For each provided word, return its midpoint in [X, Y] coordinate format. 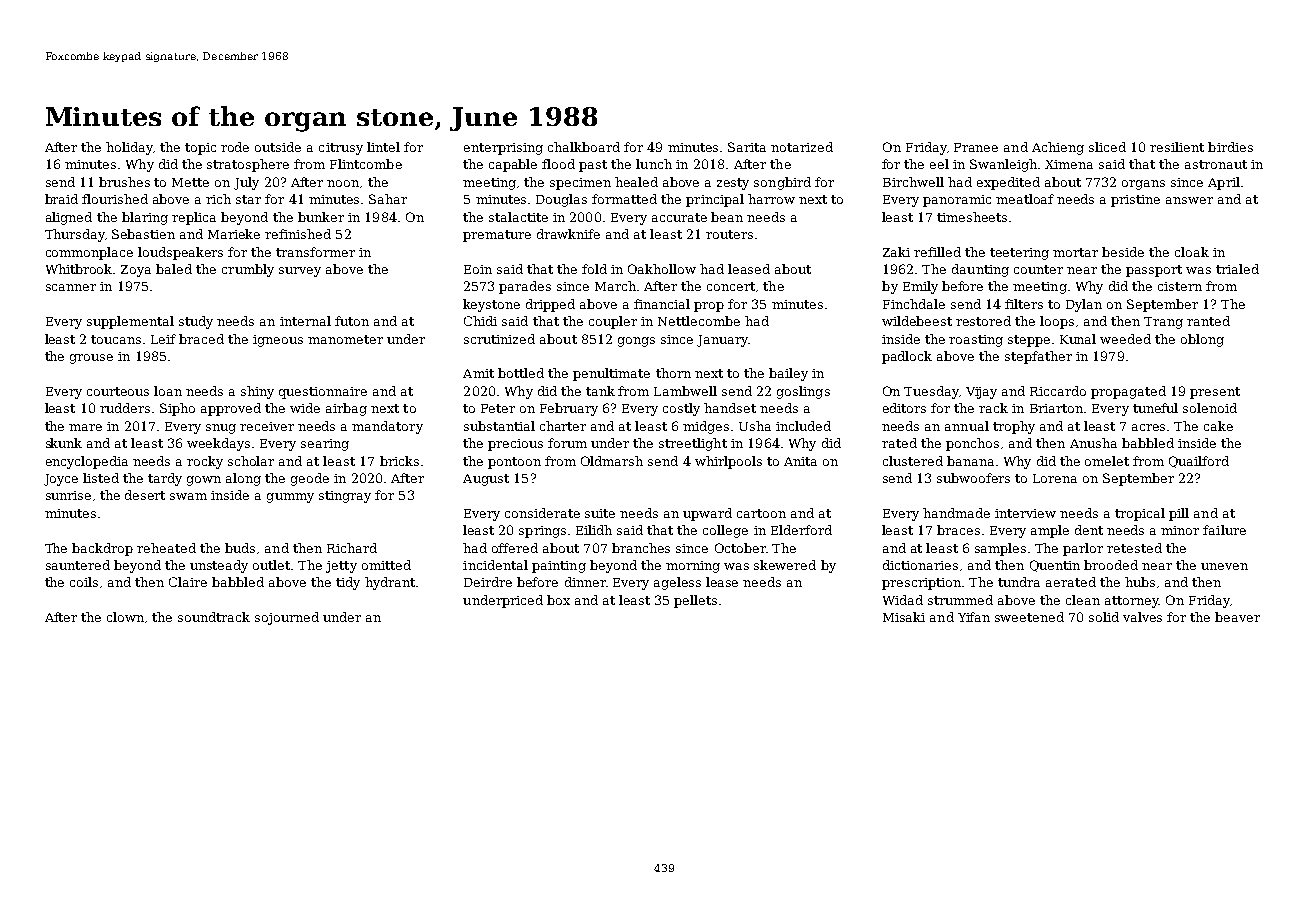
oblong [1202, 340]
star [248, 199]
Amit [478, 373]
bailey [788, 374]
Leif [163, 339]
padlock [907, 357]
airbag [346, 409]
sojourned [287, 618]
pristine [1135, 201]
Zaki [896, 252]
